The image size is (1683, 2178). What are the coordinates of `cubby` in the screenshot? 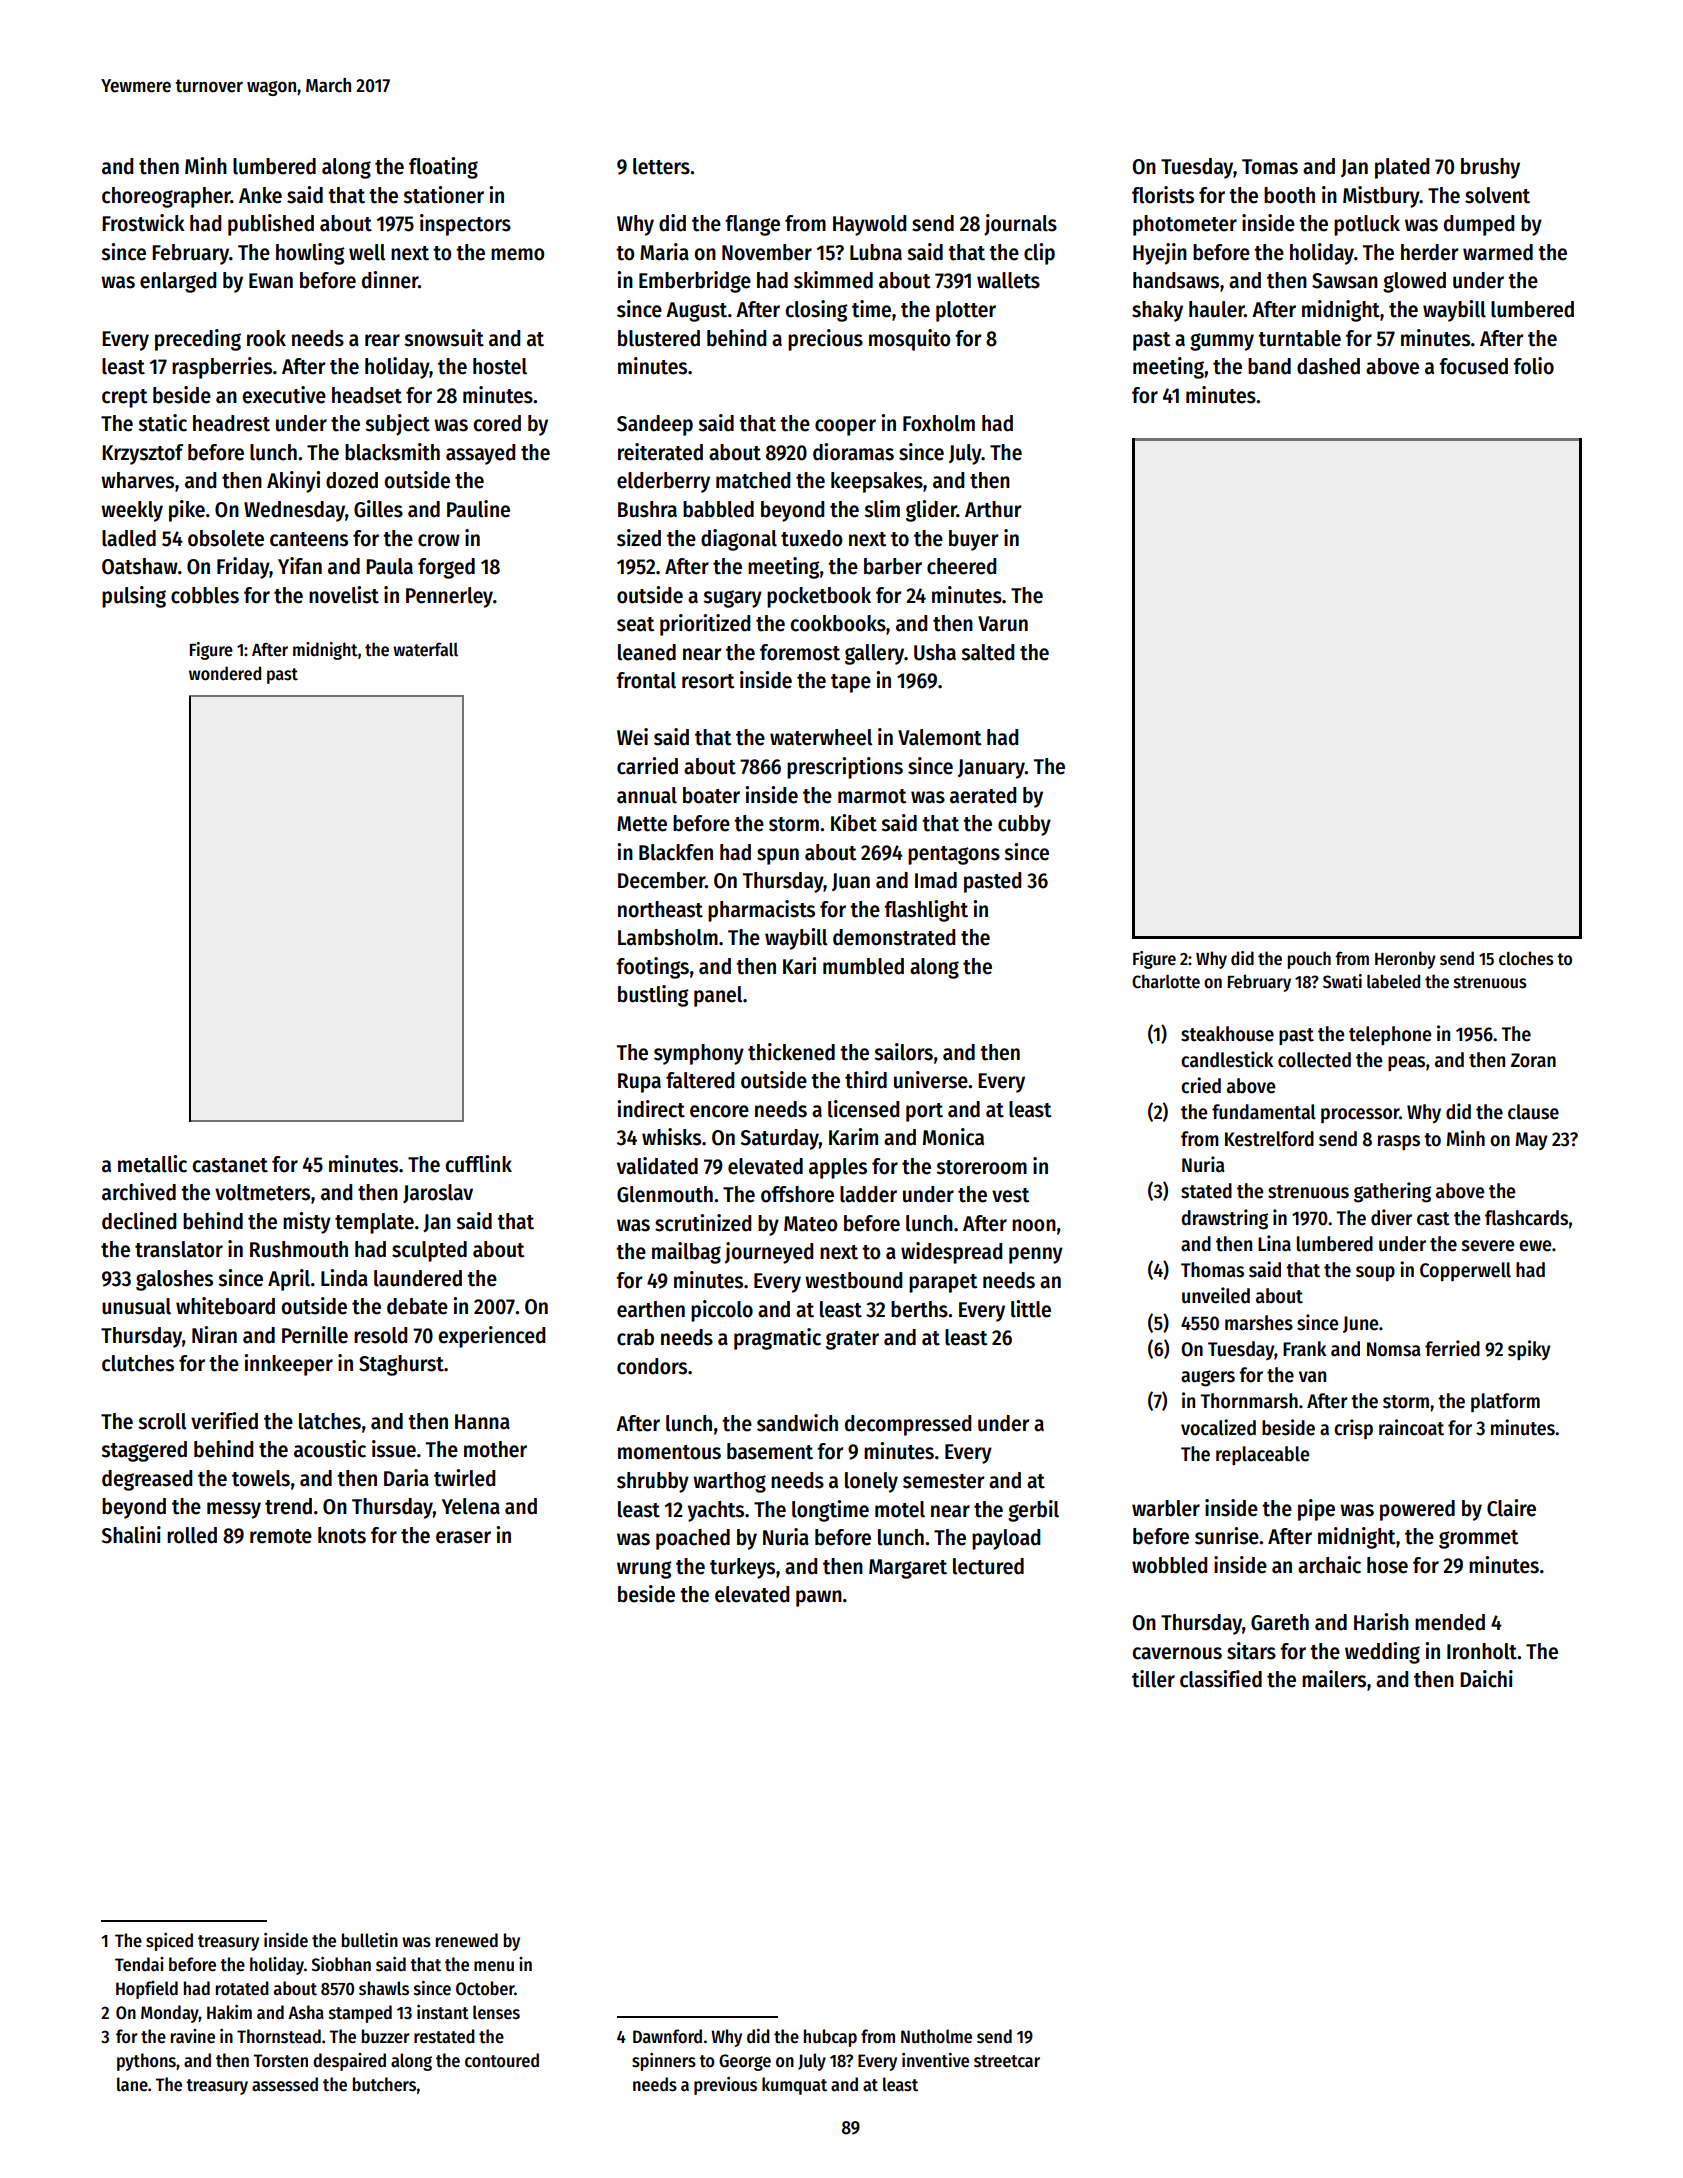 It's located at (1024, 825).
